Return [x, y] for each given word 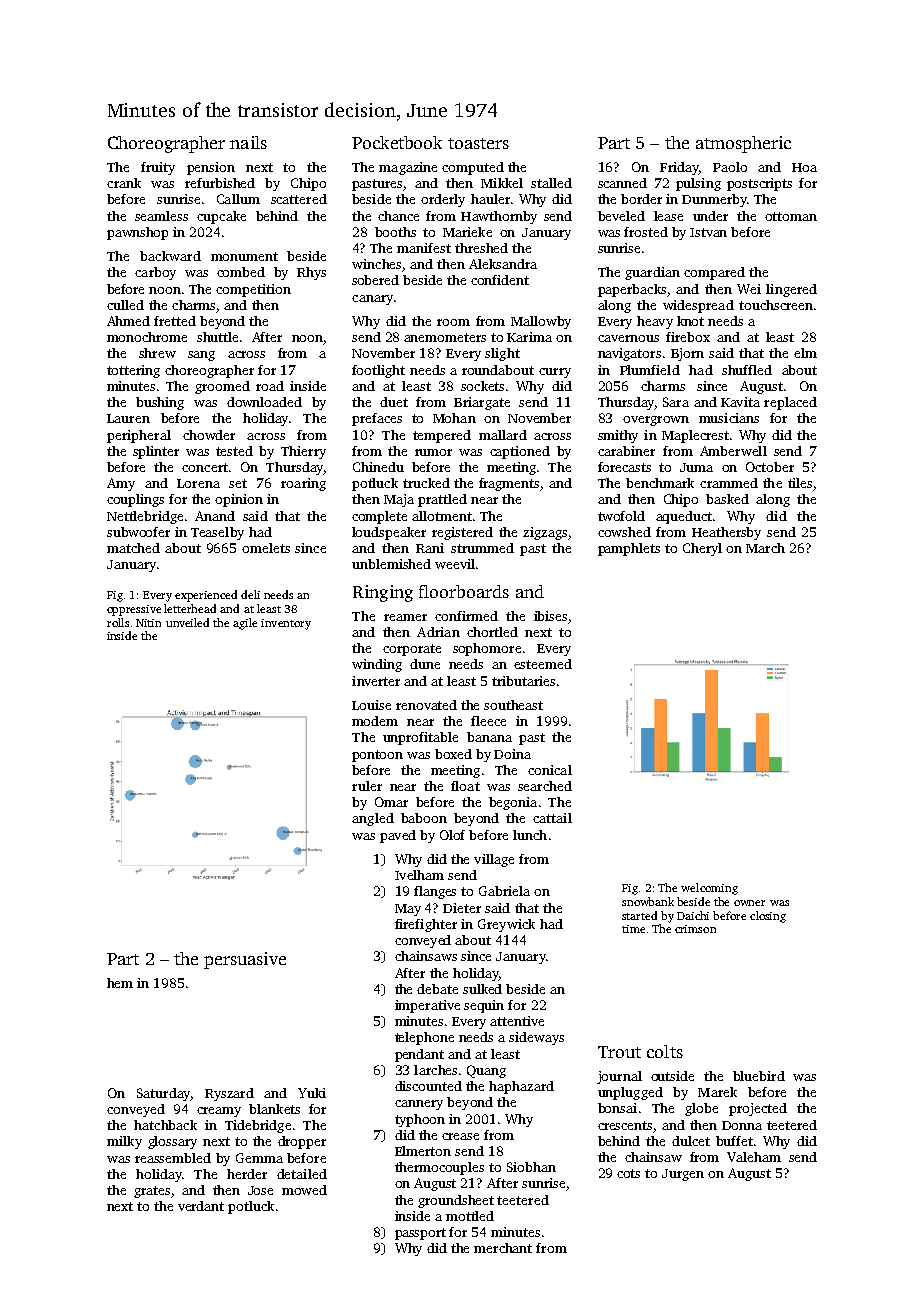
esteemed [543, 664]
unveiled [187, 622]
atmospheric [743, 144]
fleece [488, 721]
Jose [260, 1190]
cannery [419, 1105]
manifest [424, 248]
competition [253, 290]
